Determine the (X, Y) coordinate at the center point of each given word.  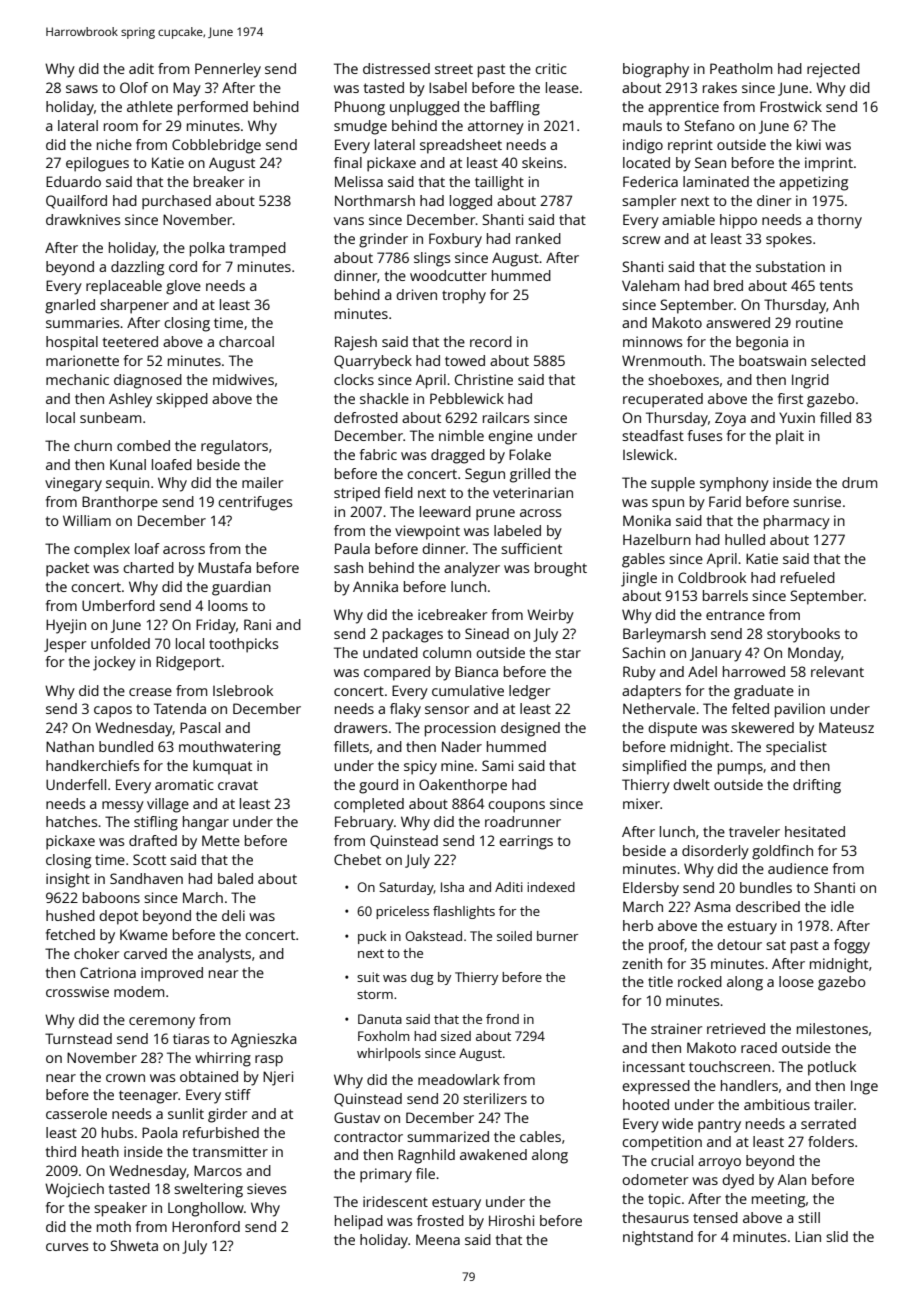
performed (213, 108)
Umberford (118, 605)
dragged (458, 456)
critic (551, 68)
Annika (375, 586)
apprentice (683, 108)
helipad (359, 1222)
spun (668, 505)
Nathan (70, 746)
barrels (725, 595)
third (61, 1151)
